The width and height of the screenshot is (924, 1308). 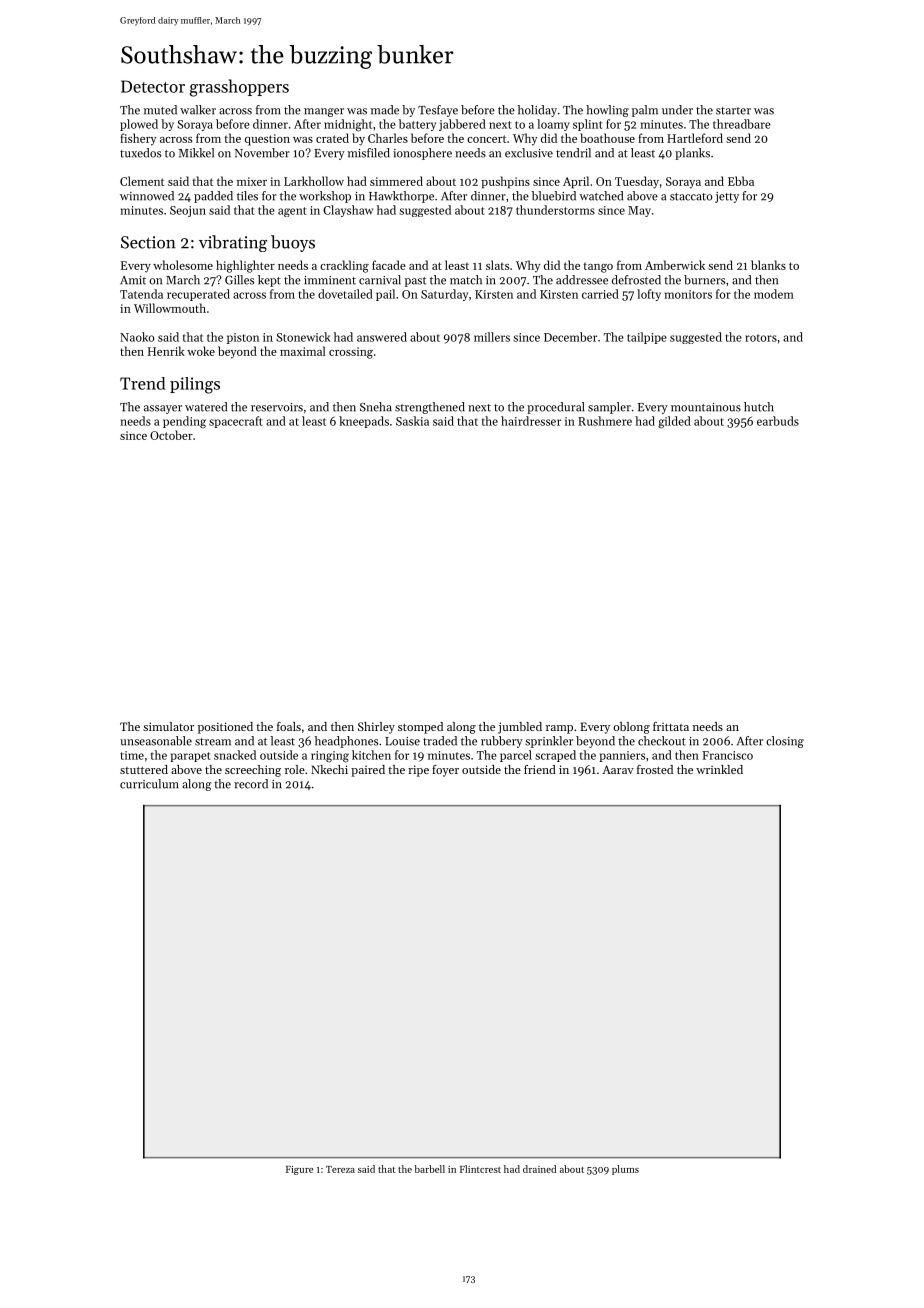 What do you see at coordinates (598, 267) in the screenshot?
I see `tango` at bounding box center [598, 267].
